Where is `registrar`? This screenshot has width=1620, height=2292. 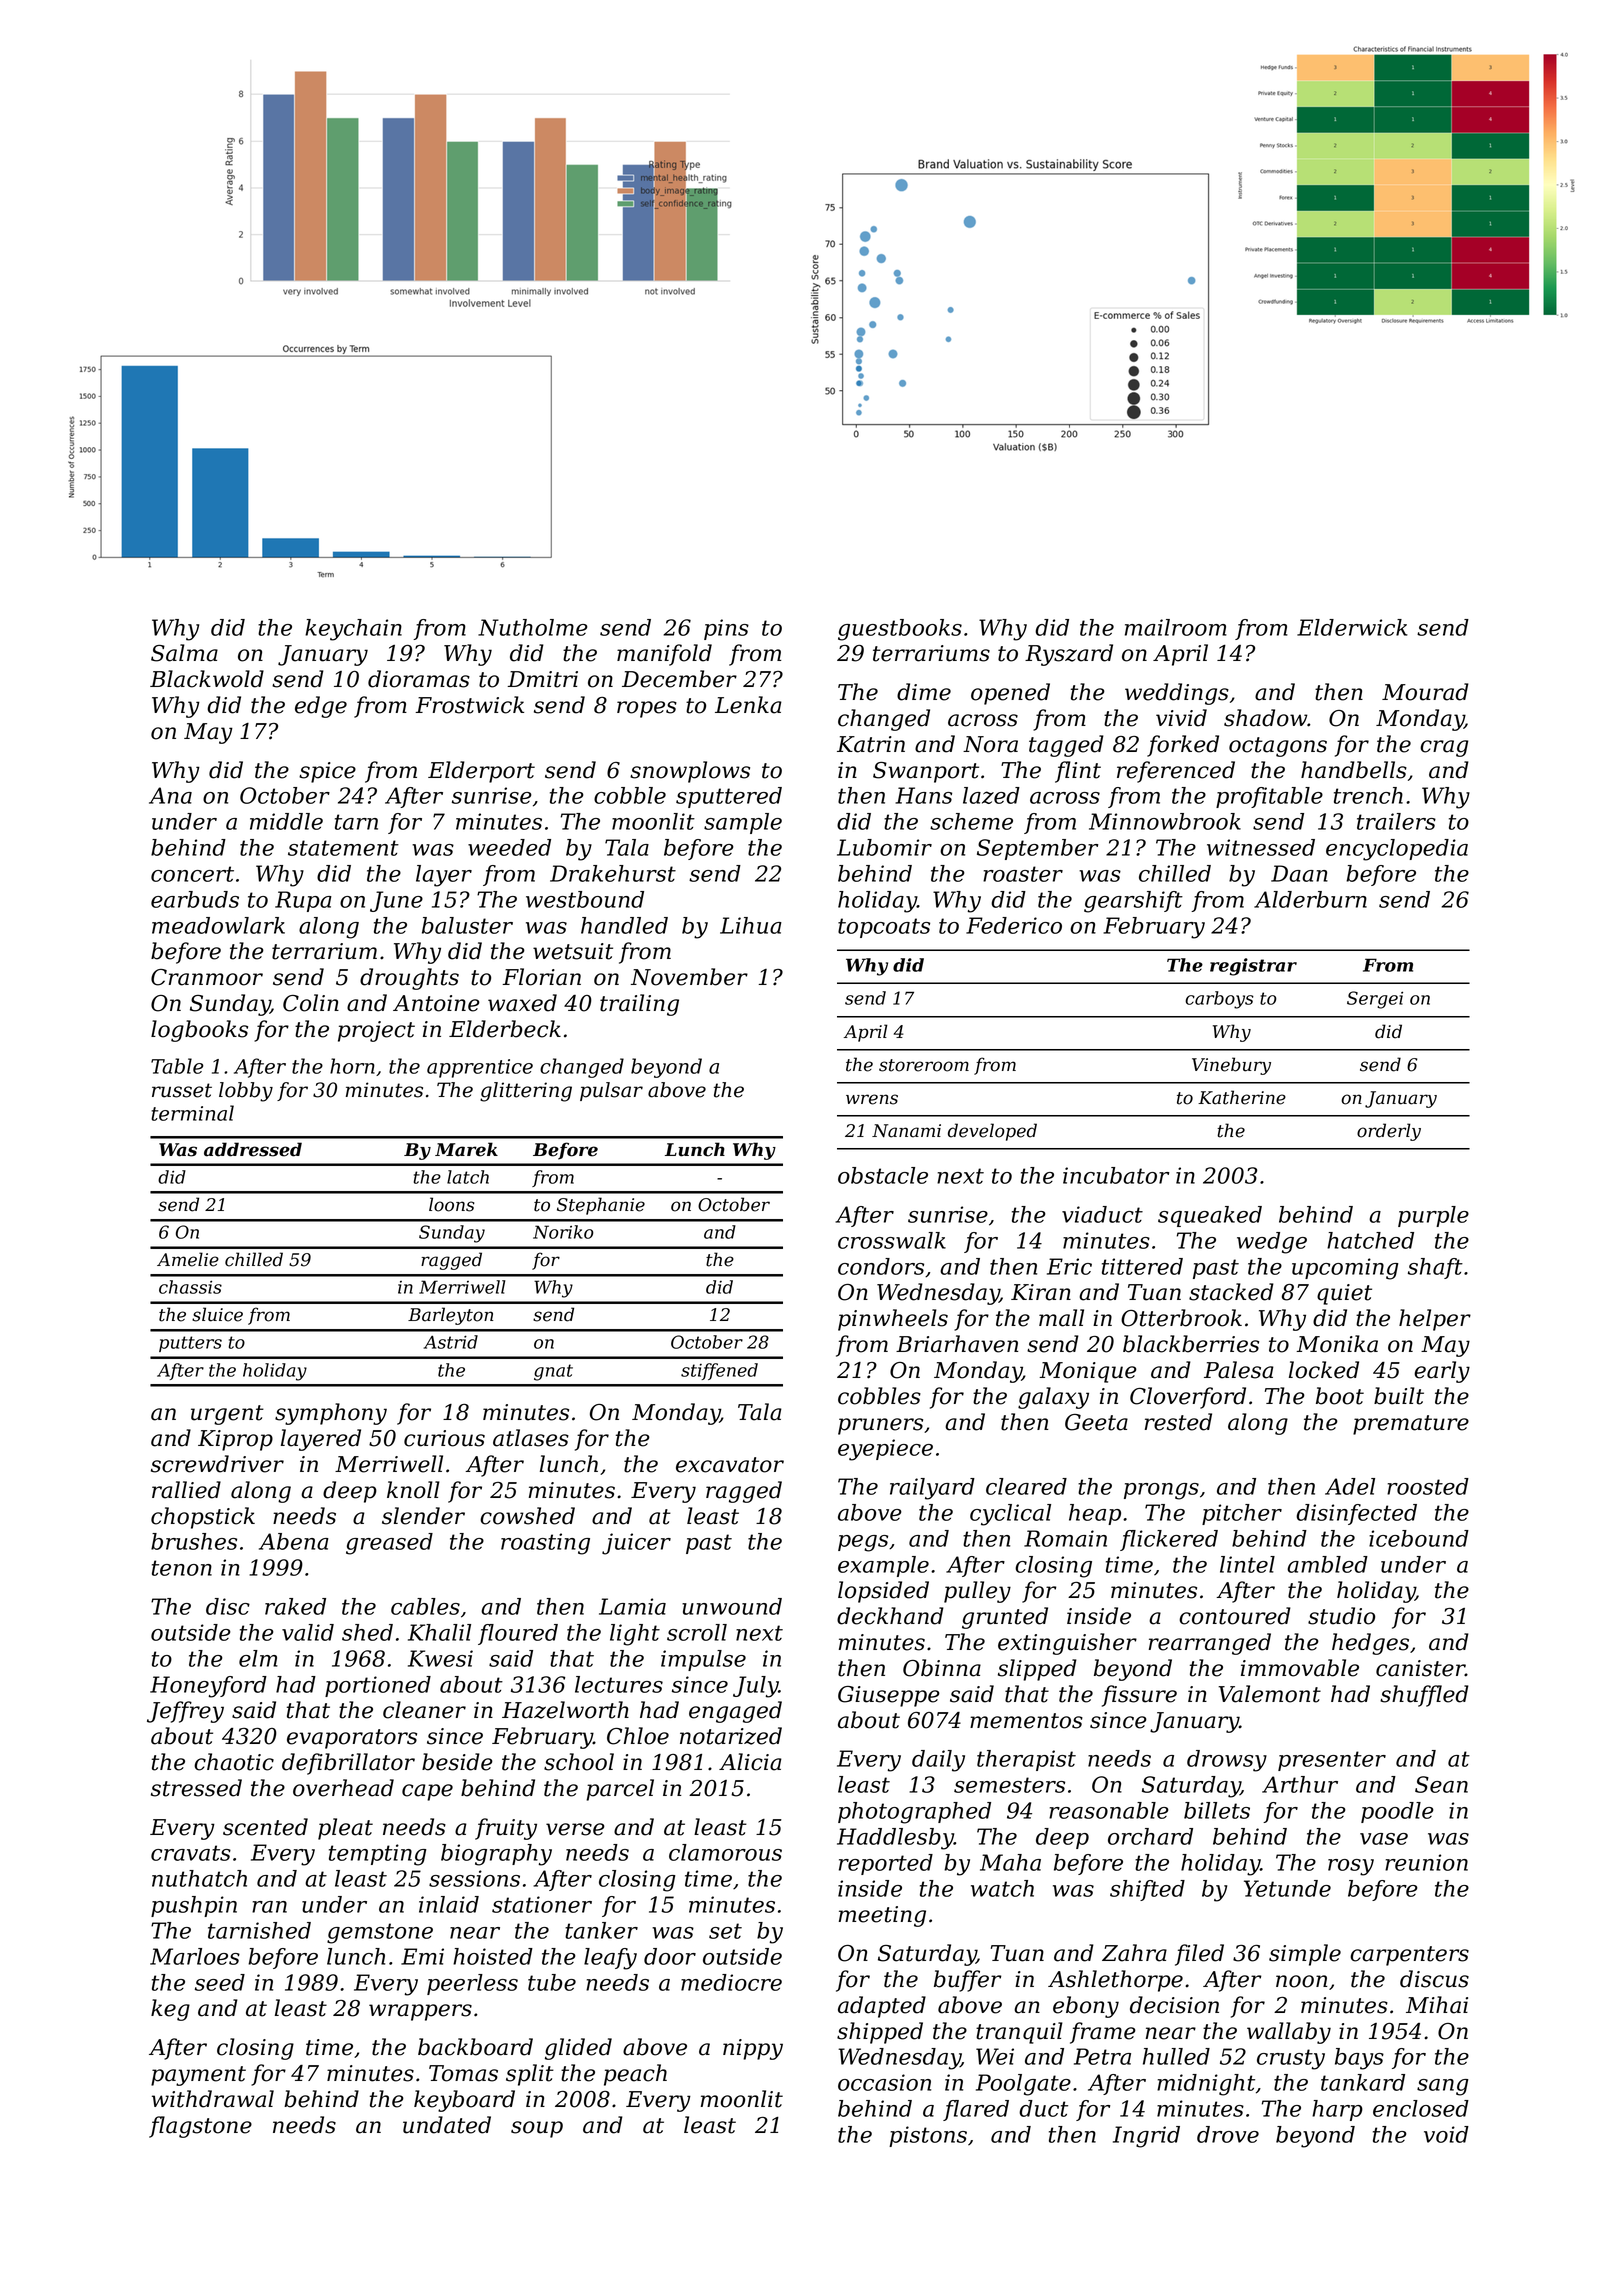 registrar is located at coordinates (1253, 967).
